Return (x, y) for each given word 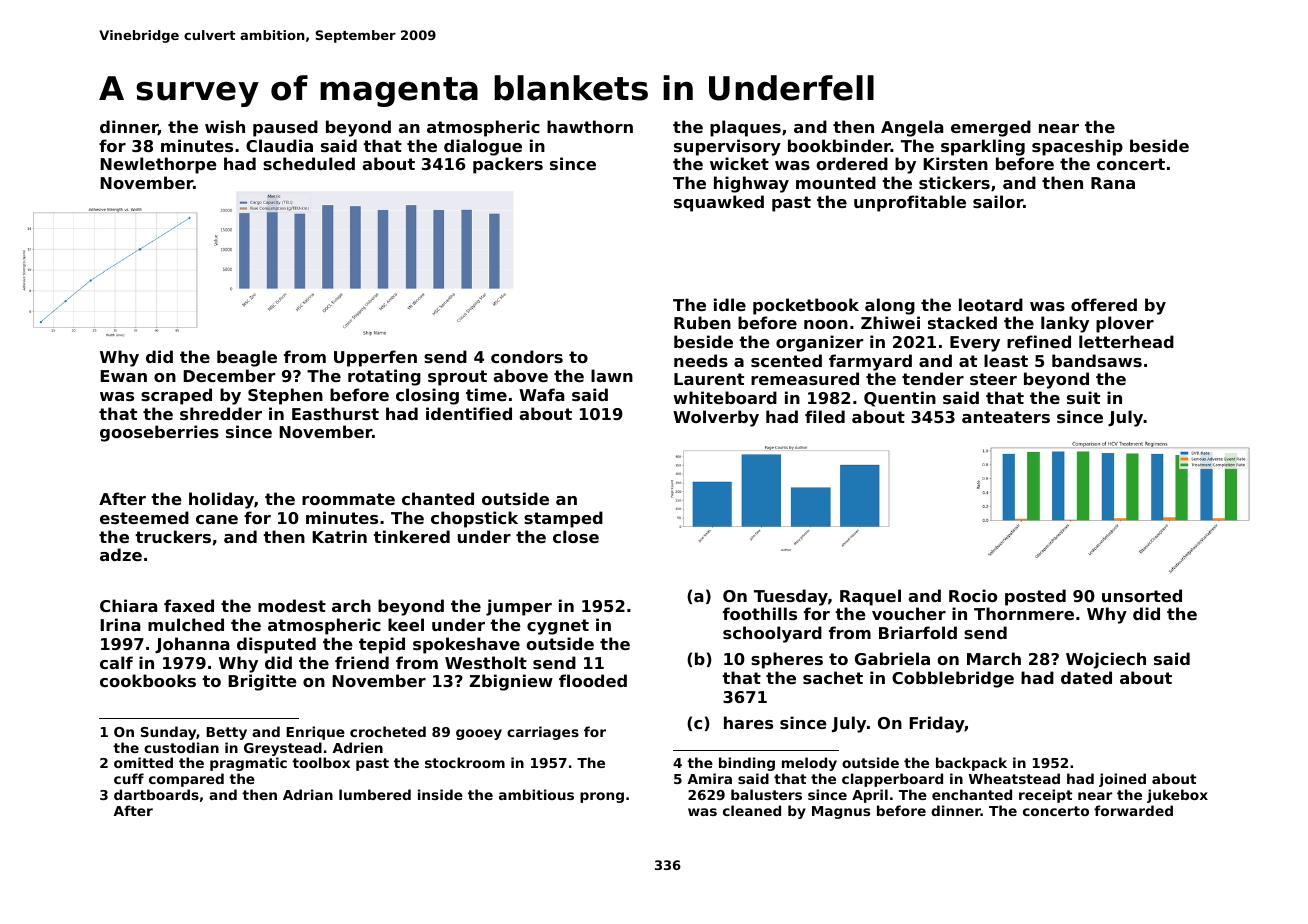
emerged (991, 128)
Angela (912, 128)
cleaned (752, 810)
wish (225, 126)
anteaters (1006, 417)
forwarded (1133, 810)
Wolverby (716, 418)
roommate (348, 499)
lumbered (375, 794)
